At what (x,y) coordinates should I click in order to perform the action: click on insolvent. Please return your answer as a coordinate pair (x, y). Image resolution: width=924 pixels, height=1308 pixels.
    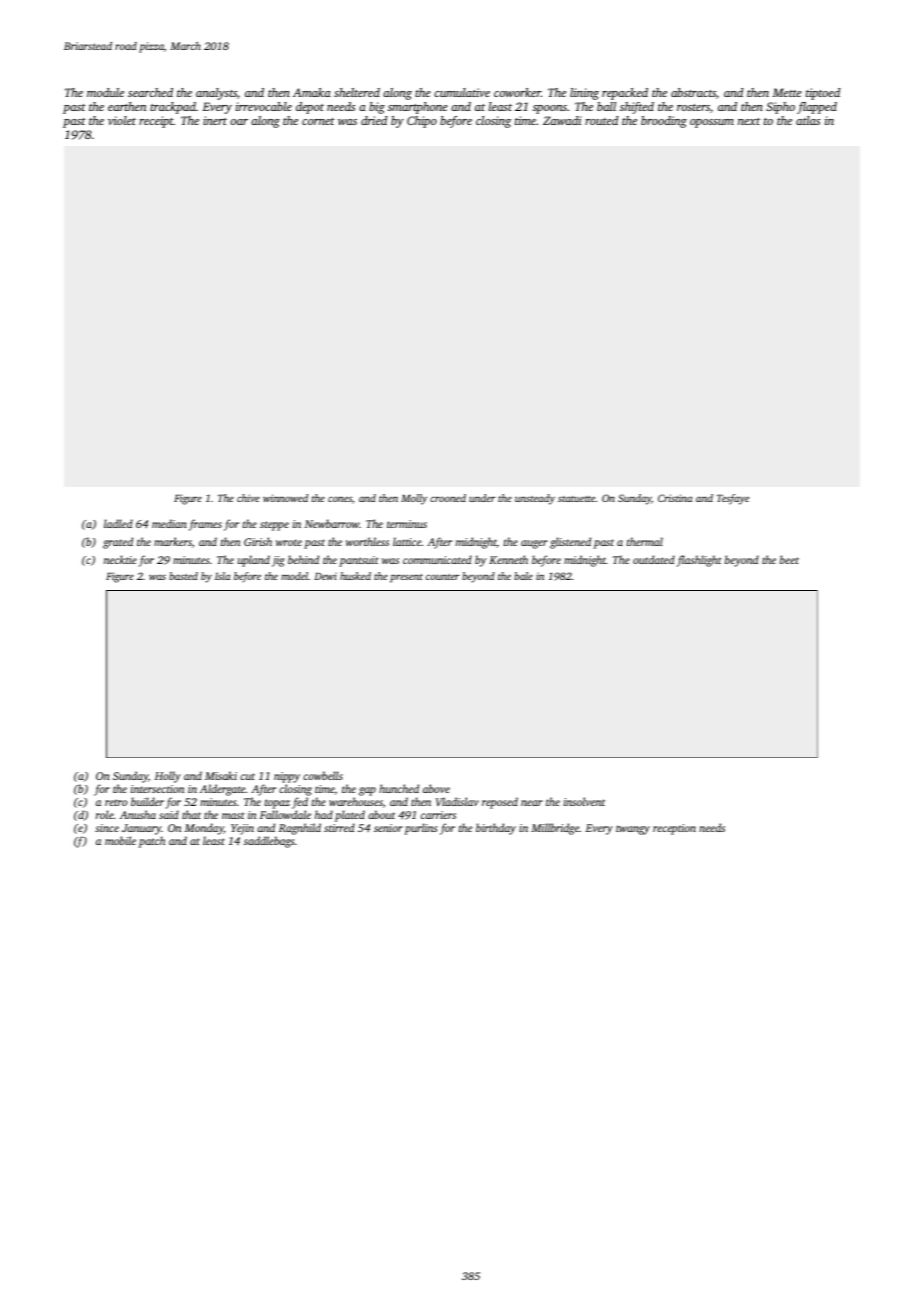
    Looking at the image, I should click on (584, 801).
